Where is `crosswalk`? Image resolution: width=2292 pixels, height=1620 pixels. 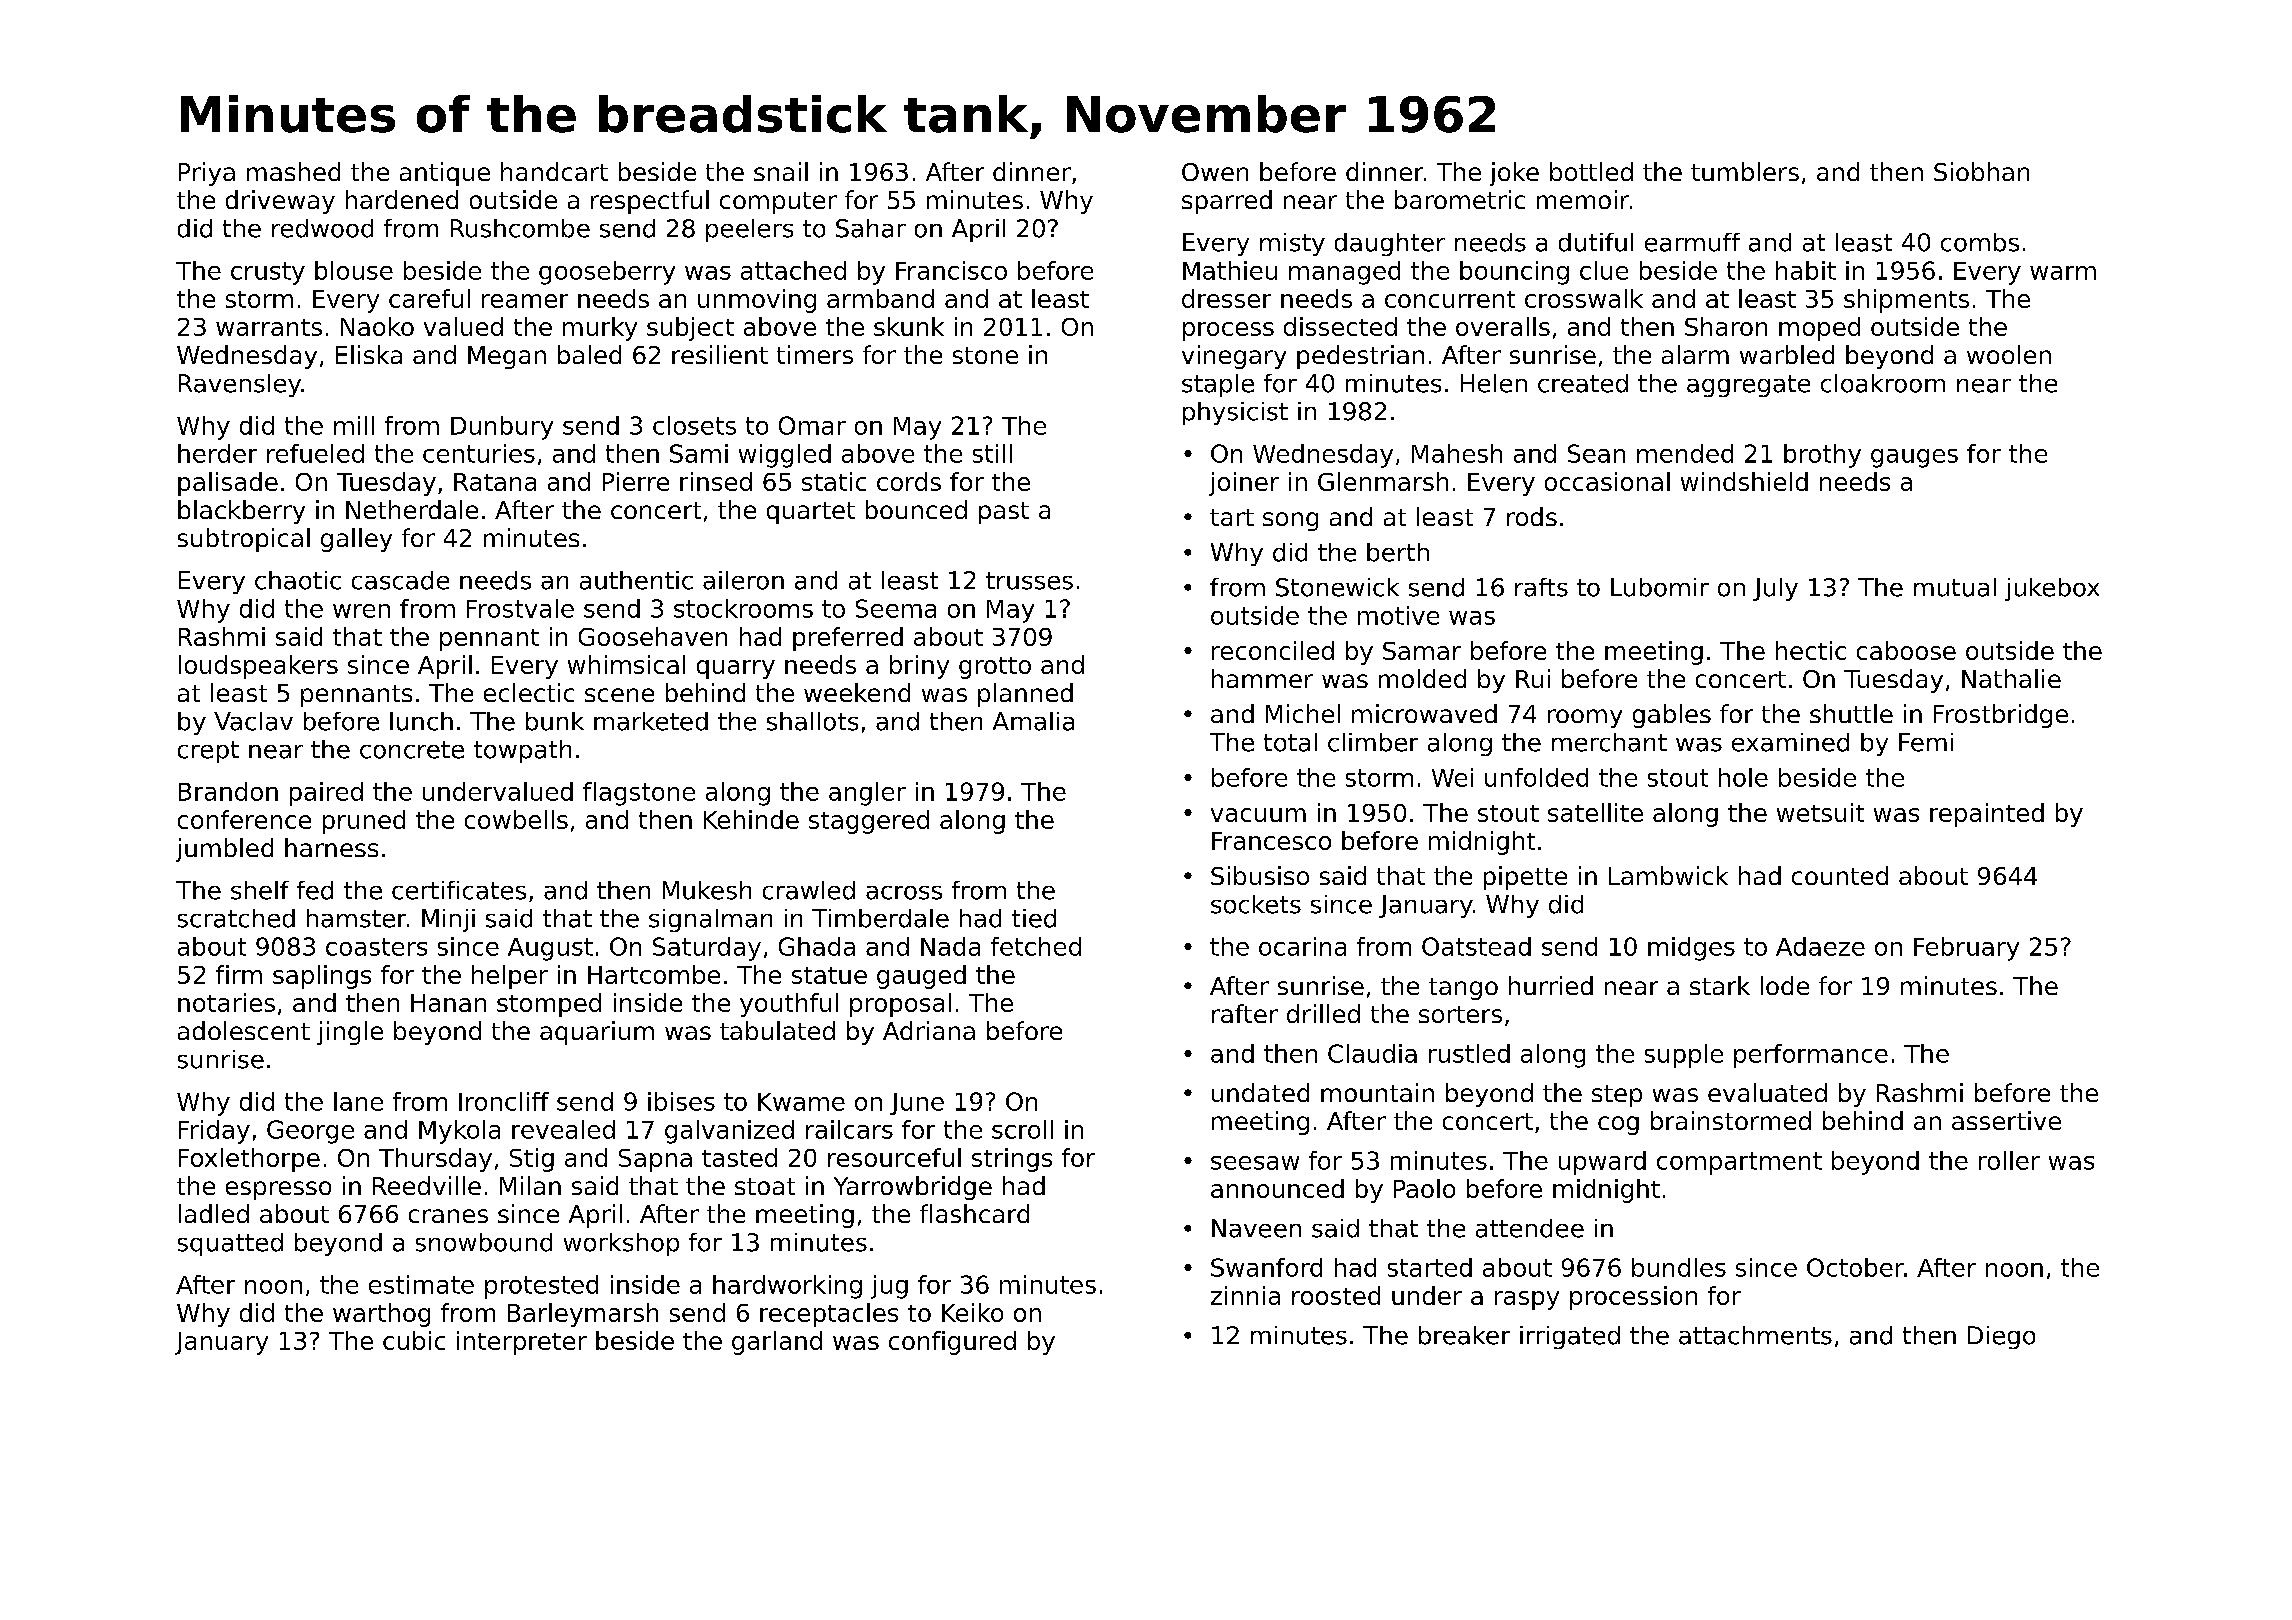
crosswalk is located at coordinates (1584, 298).
